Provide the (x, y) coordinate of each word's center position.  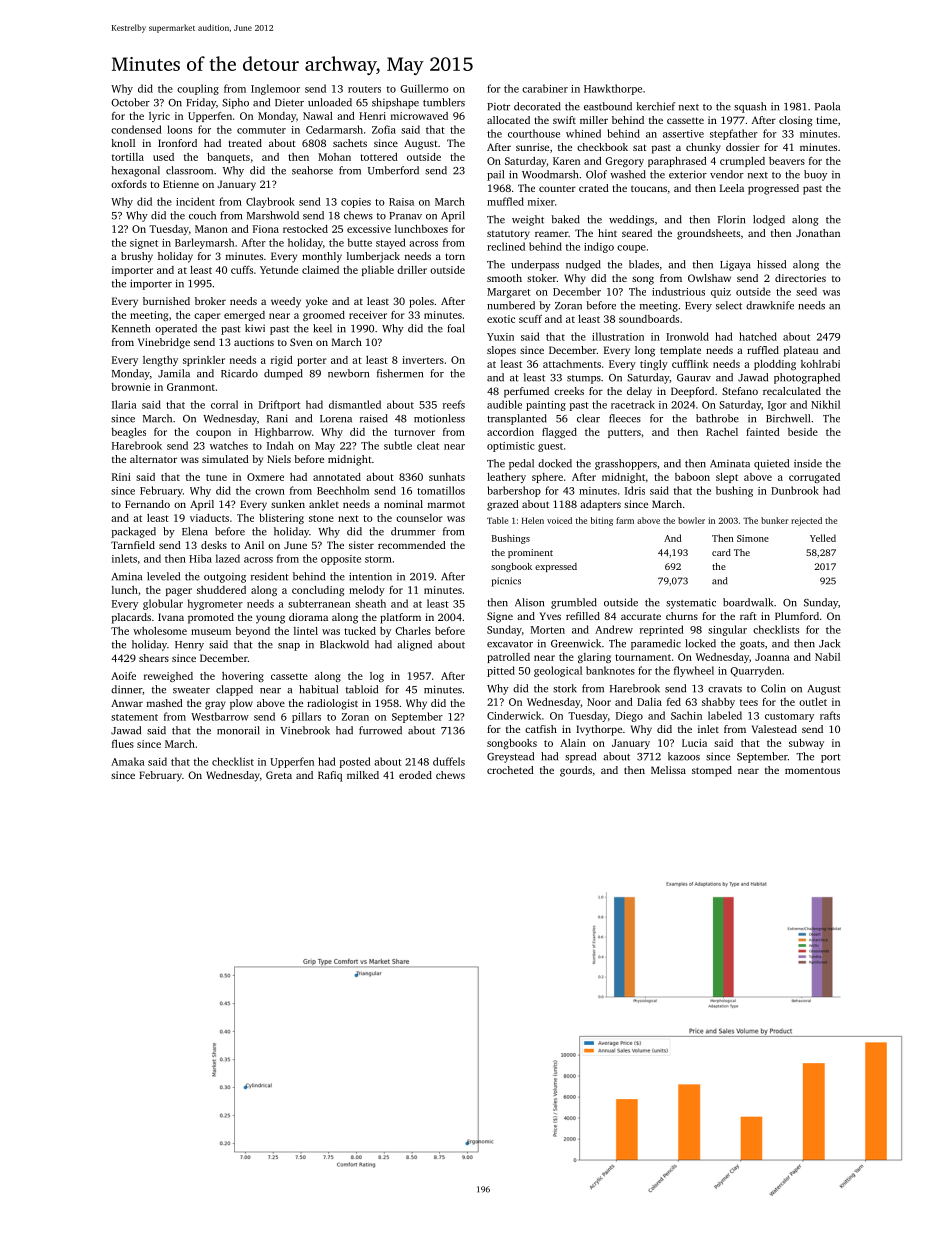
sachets (350, 143)
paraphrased (677, 162)
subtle (398, 445)
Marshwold (273, 215)
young (270, 619)
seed (806, 291)
